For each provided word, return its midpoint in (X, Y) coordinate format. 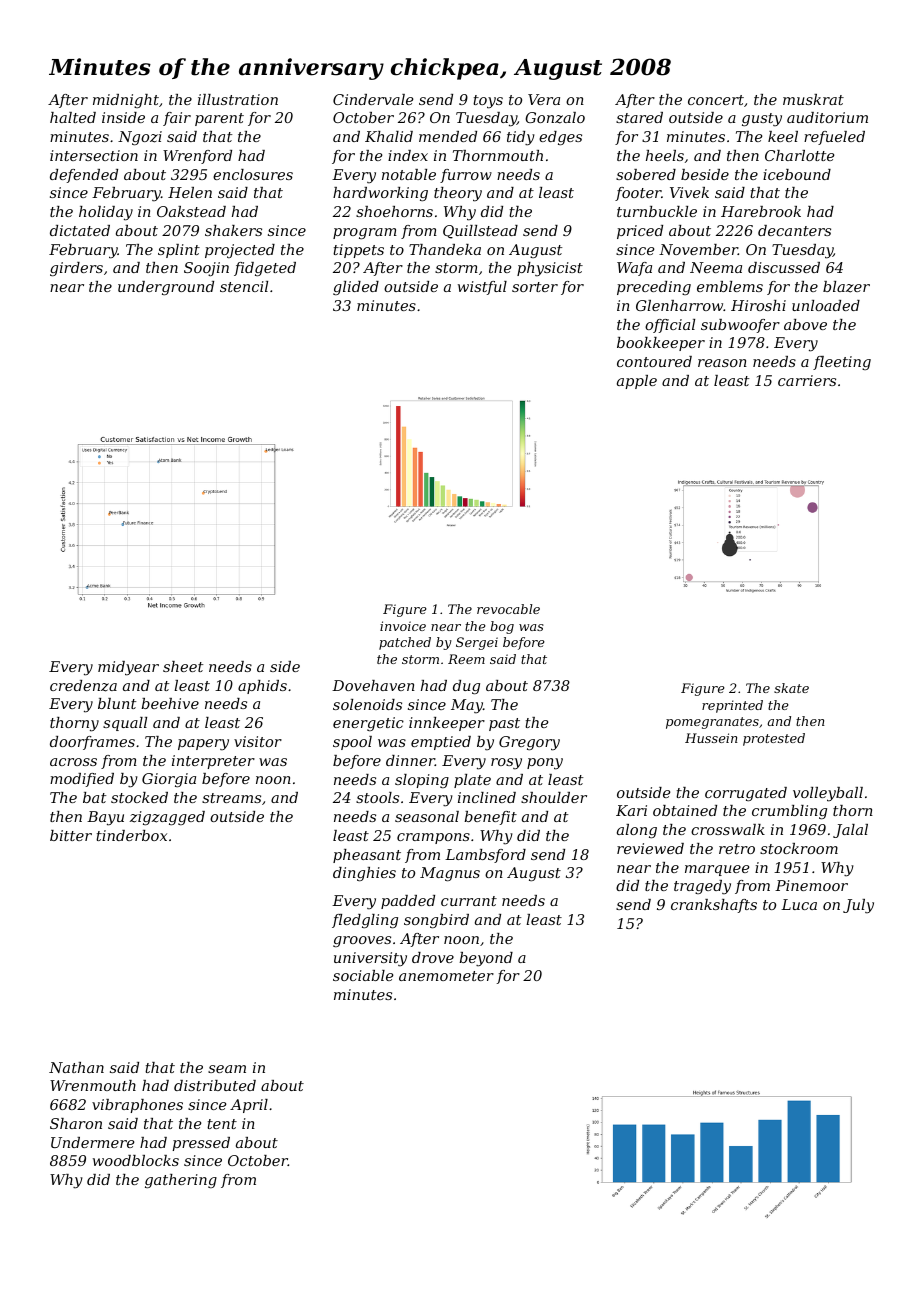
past (504, 724)
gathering (181, 1181)
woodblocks (136, 1160)
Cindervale (373, 99)
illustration (238, 99)
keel (783, 136)
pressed (201, 1144)
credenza (83, 686)
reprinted (732, 706)
